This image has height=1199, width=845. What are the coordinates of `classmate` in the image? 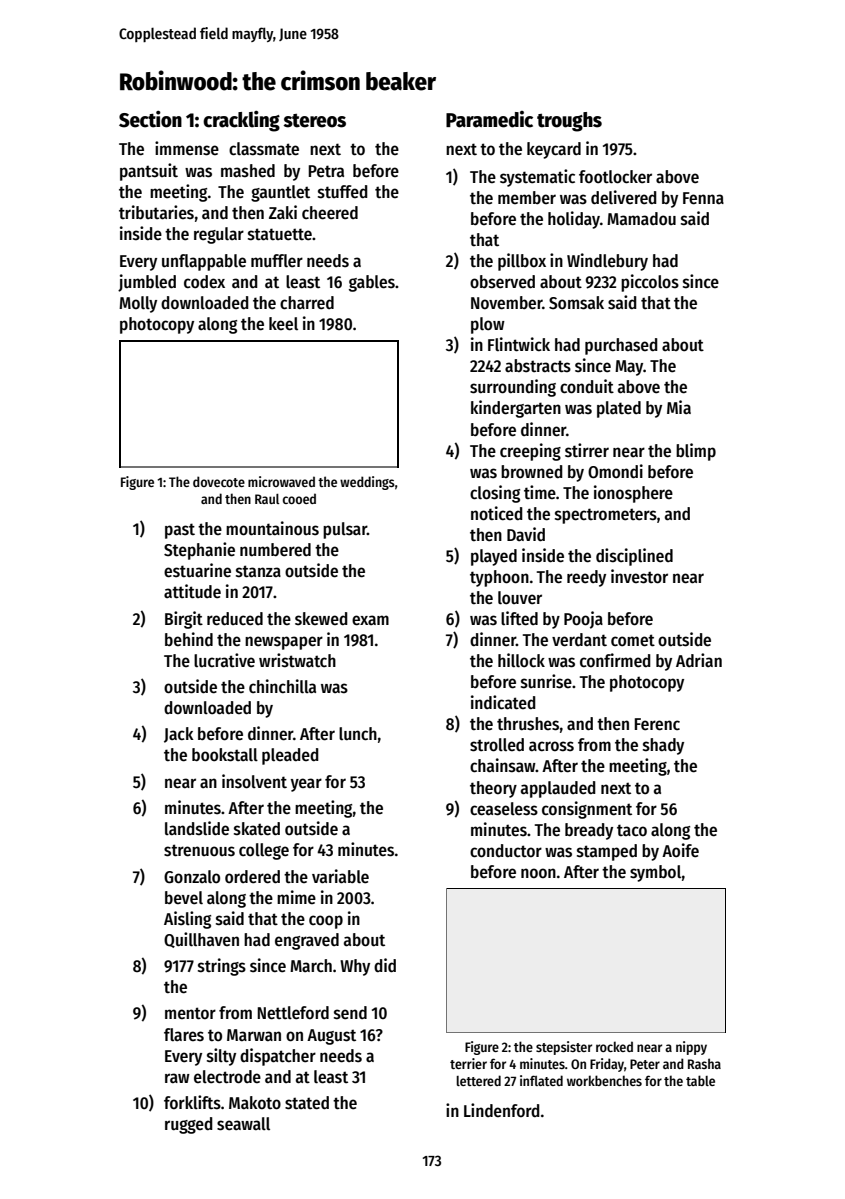 It's located at (264, 149).
